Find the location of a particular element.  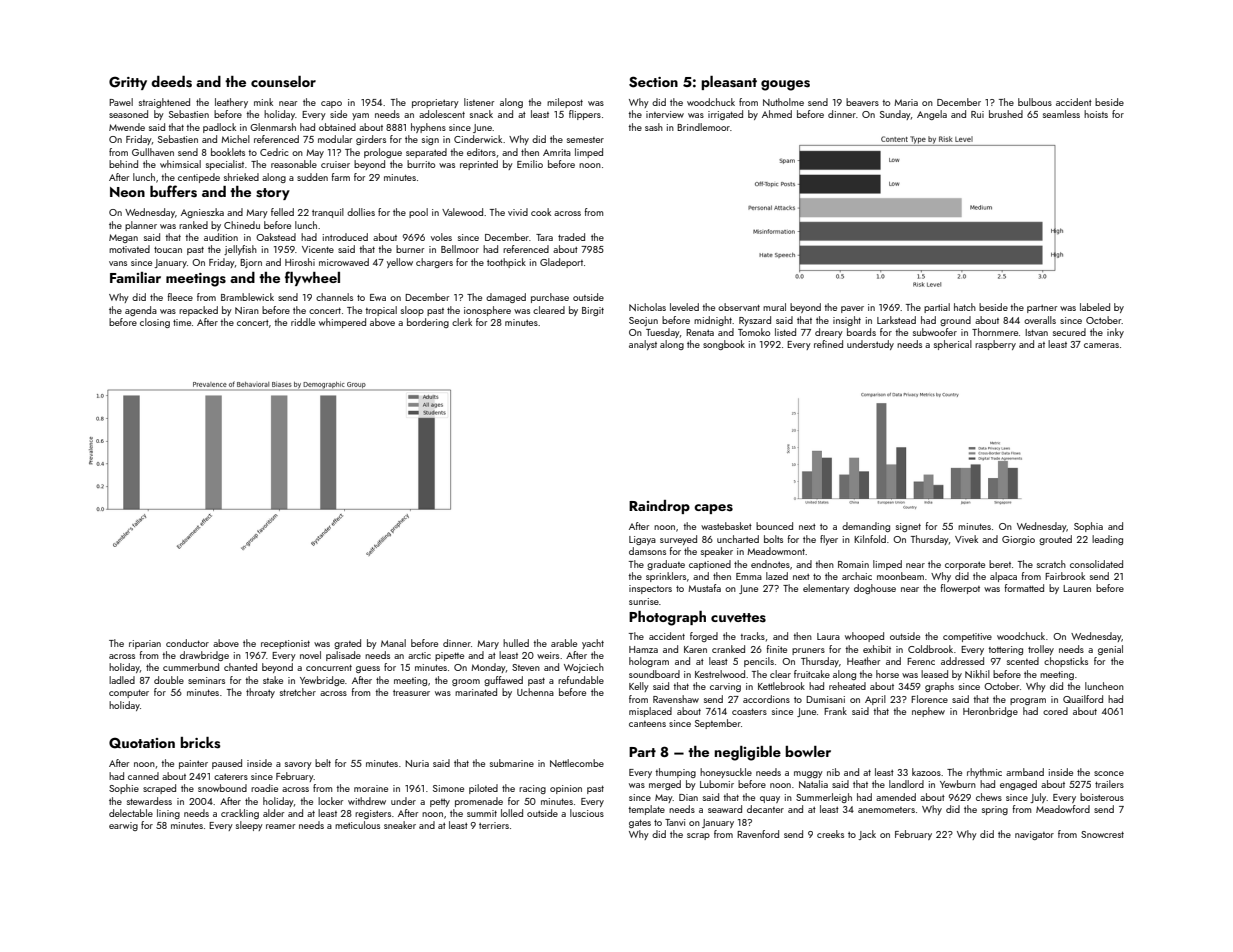

genial is located at coordinates (1110, 650).
